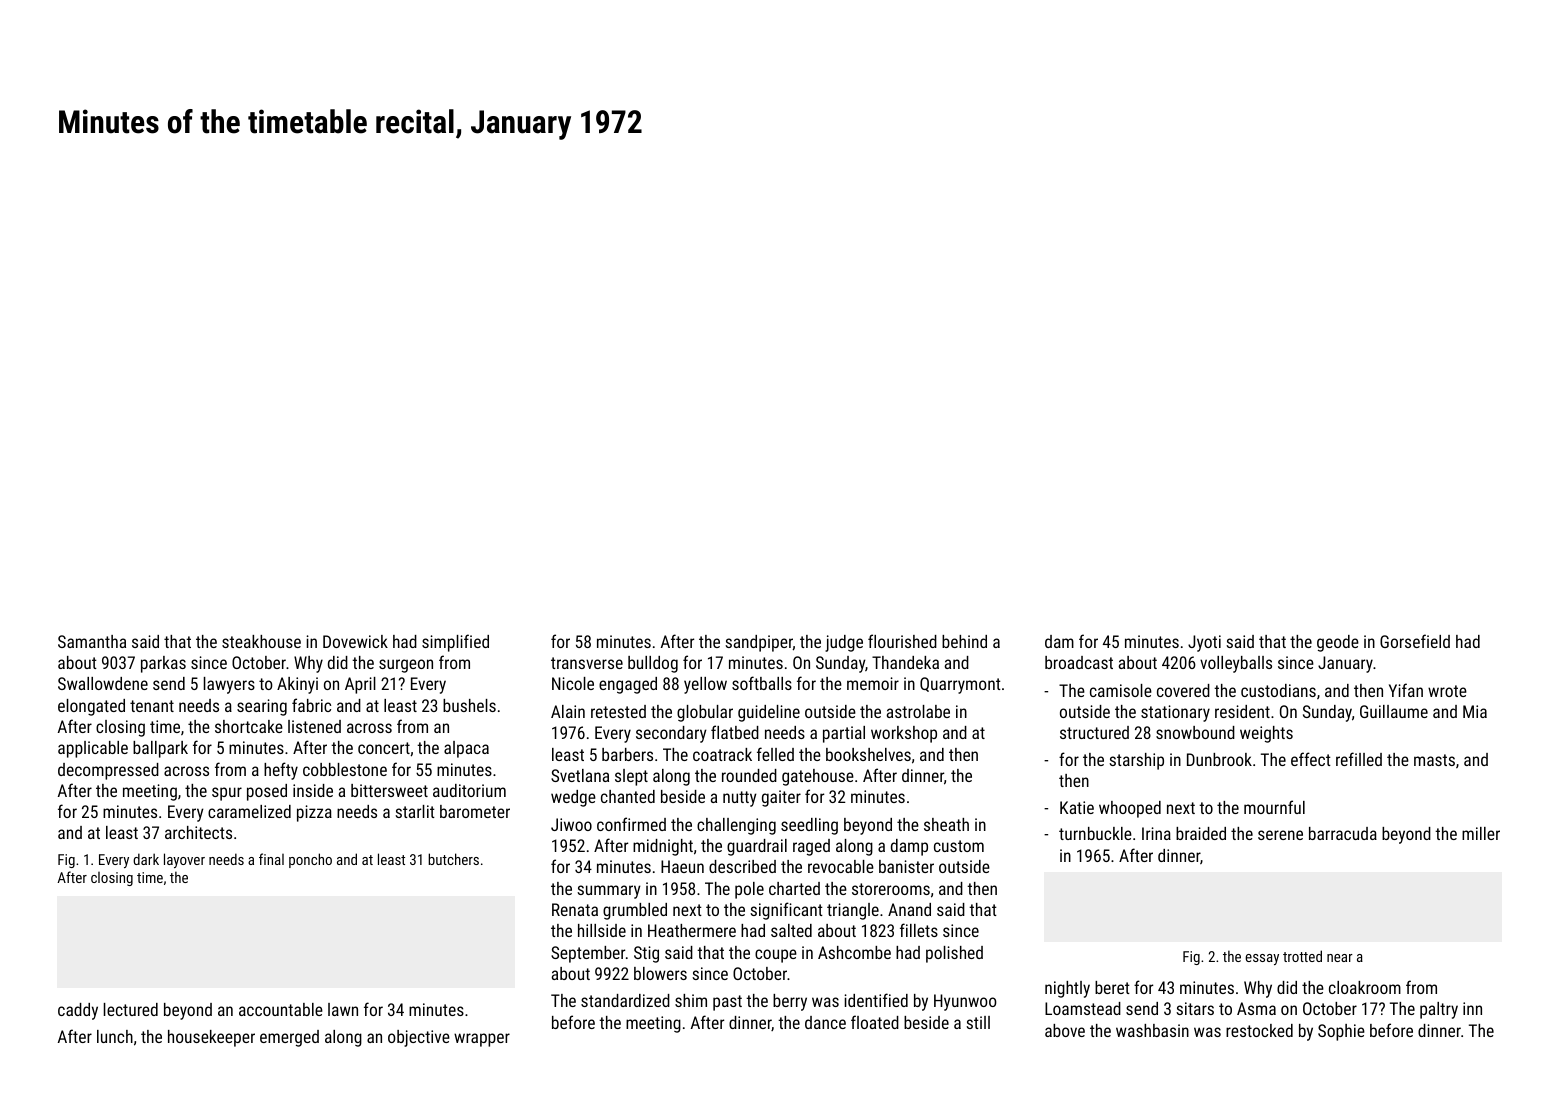 Image resolution: width=1559 pixels, height=1102 pixels. I want to click on fillets, so click(919, 930).
